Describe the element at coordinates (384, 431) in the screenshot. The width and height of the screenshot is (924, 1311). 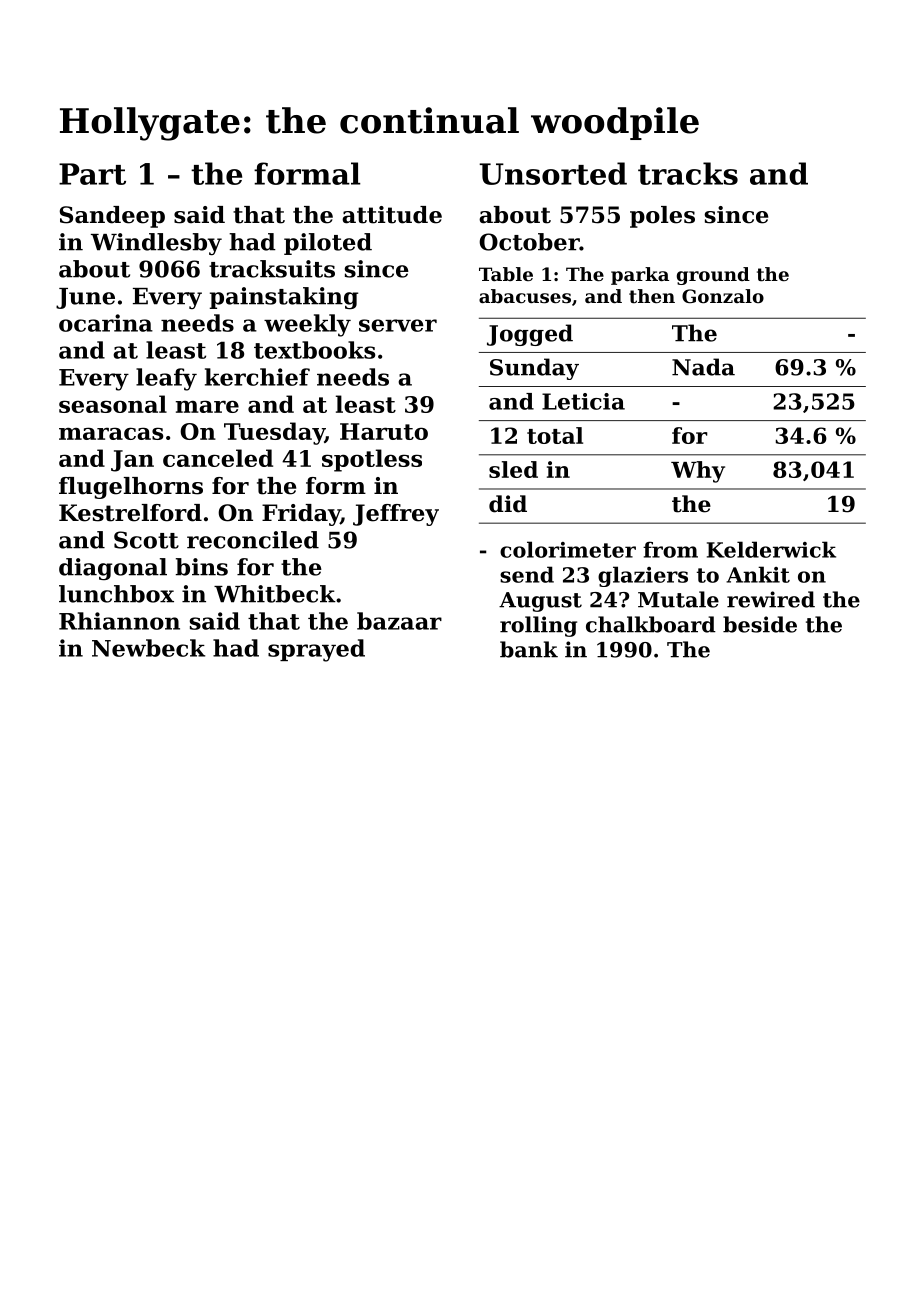
I see `Haruto` at that location.
